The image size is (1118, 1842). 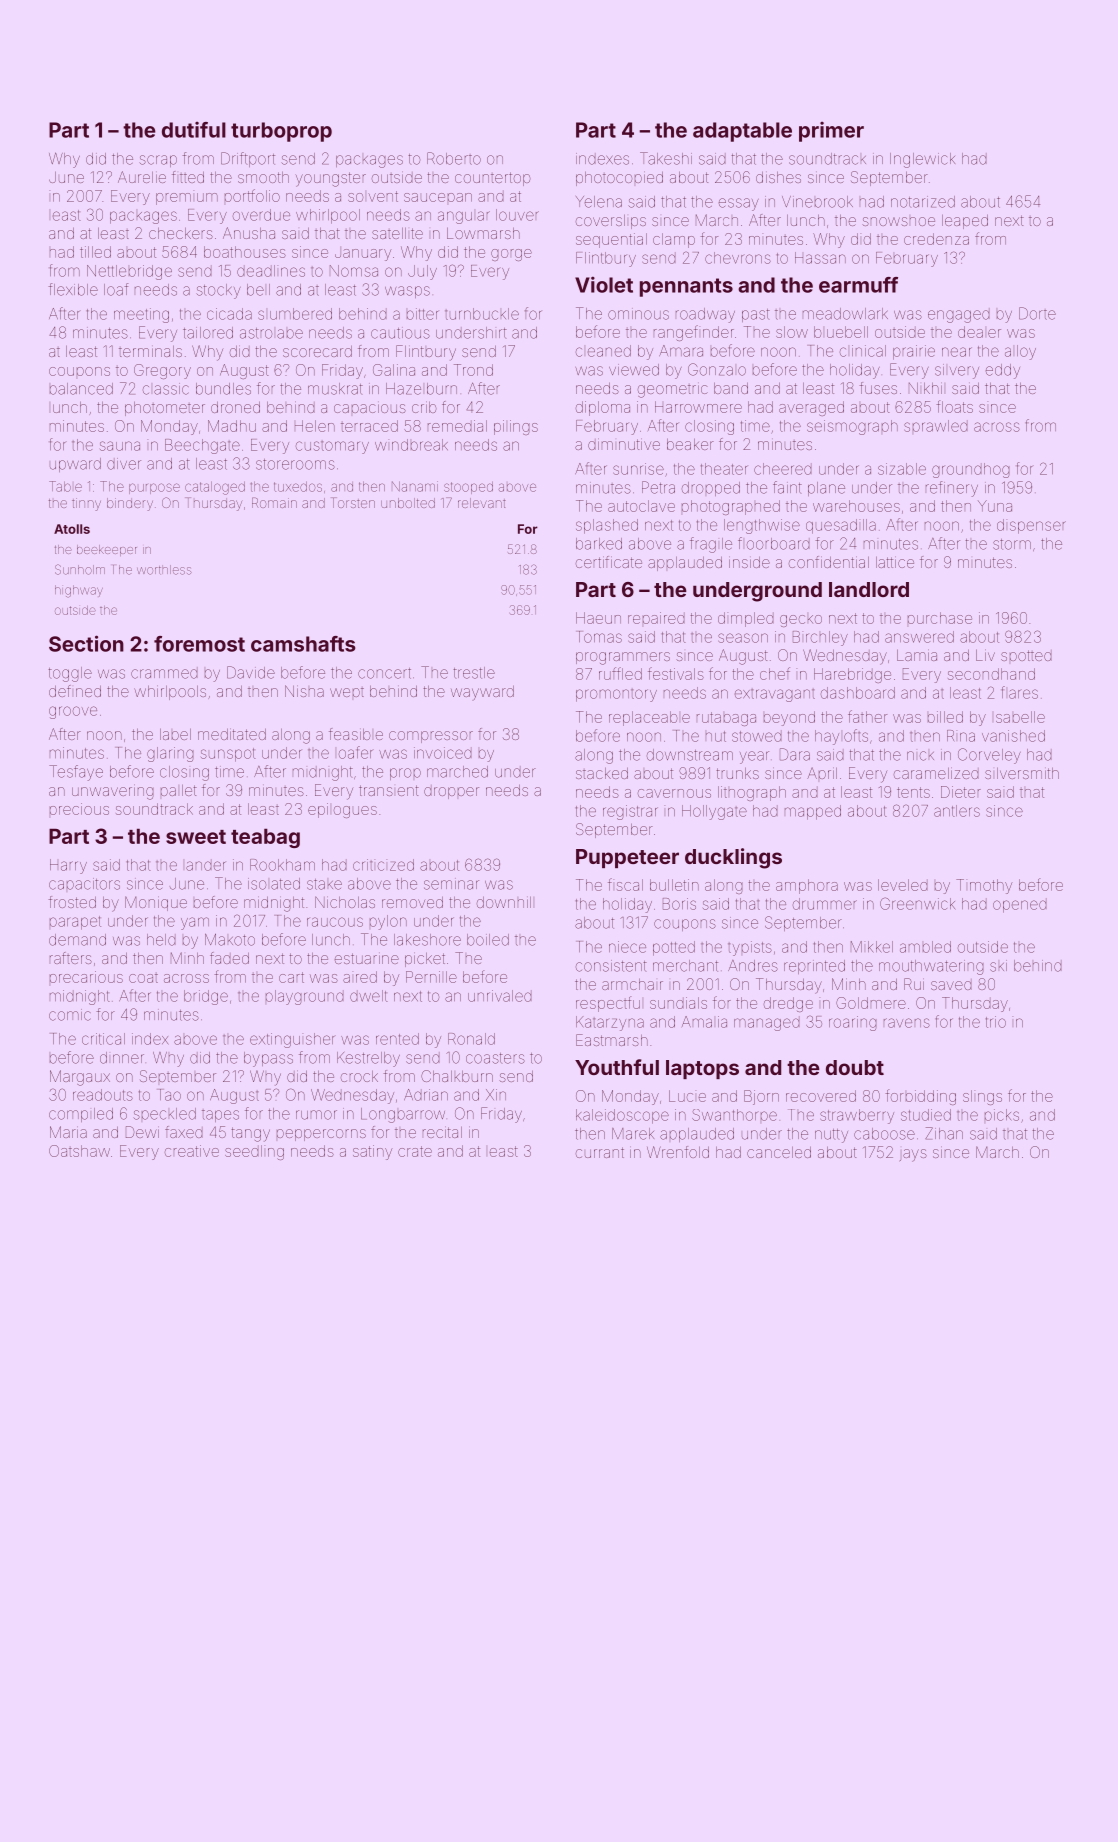 I want to click on Driftport, so click(x=248, y=159).
